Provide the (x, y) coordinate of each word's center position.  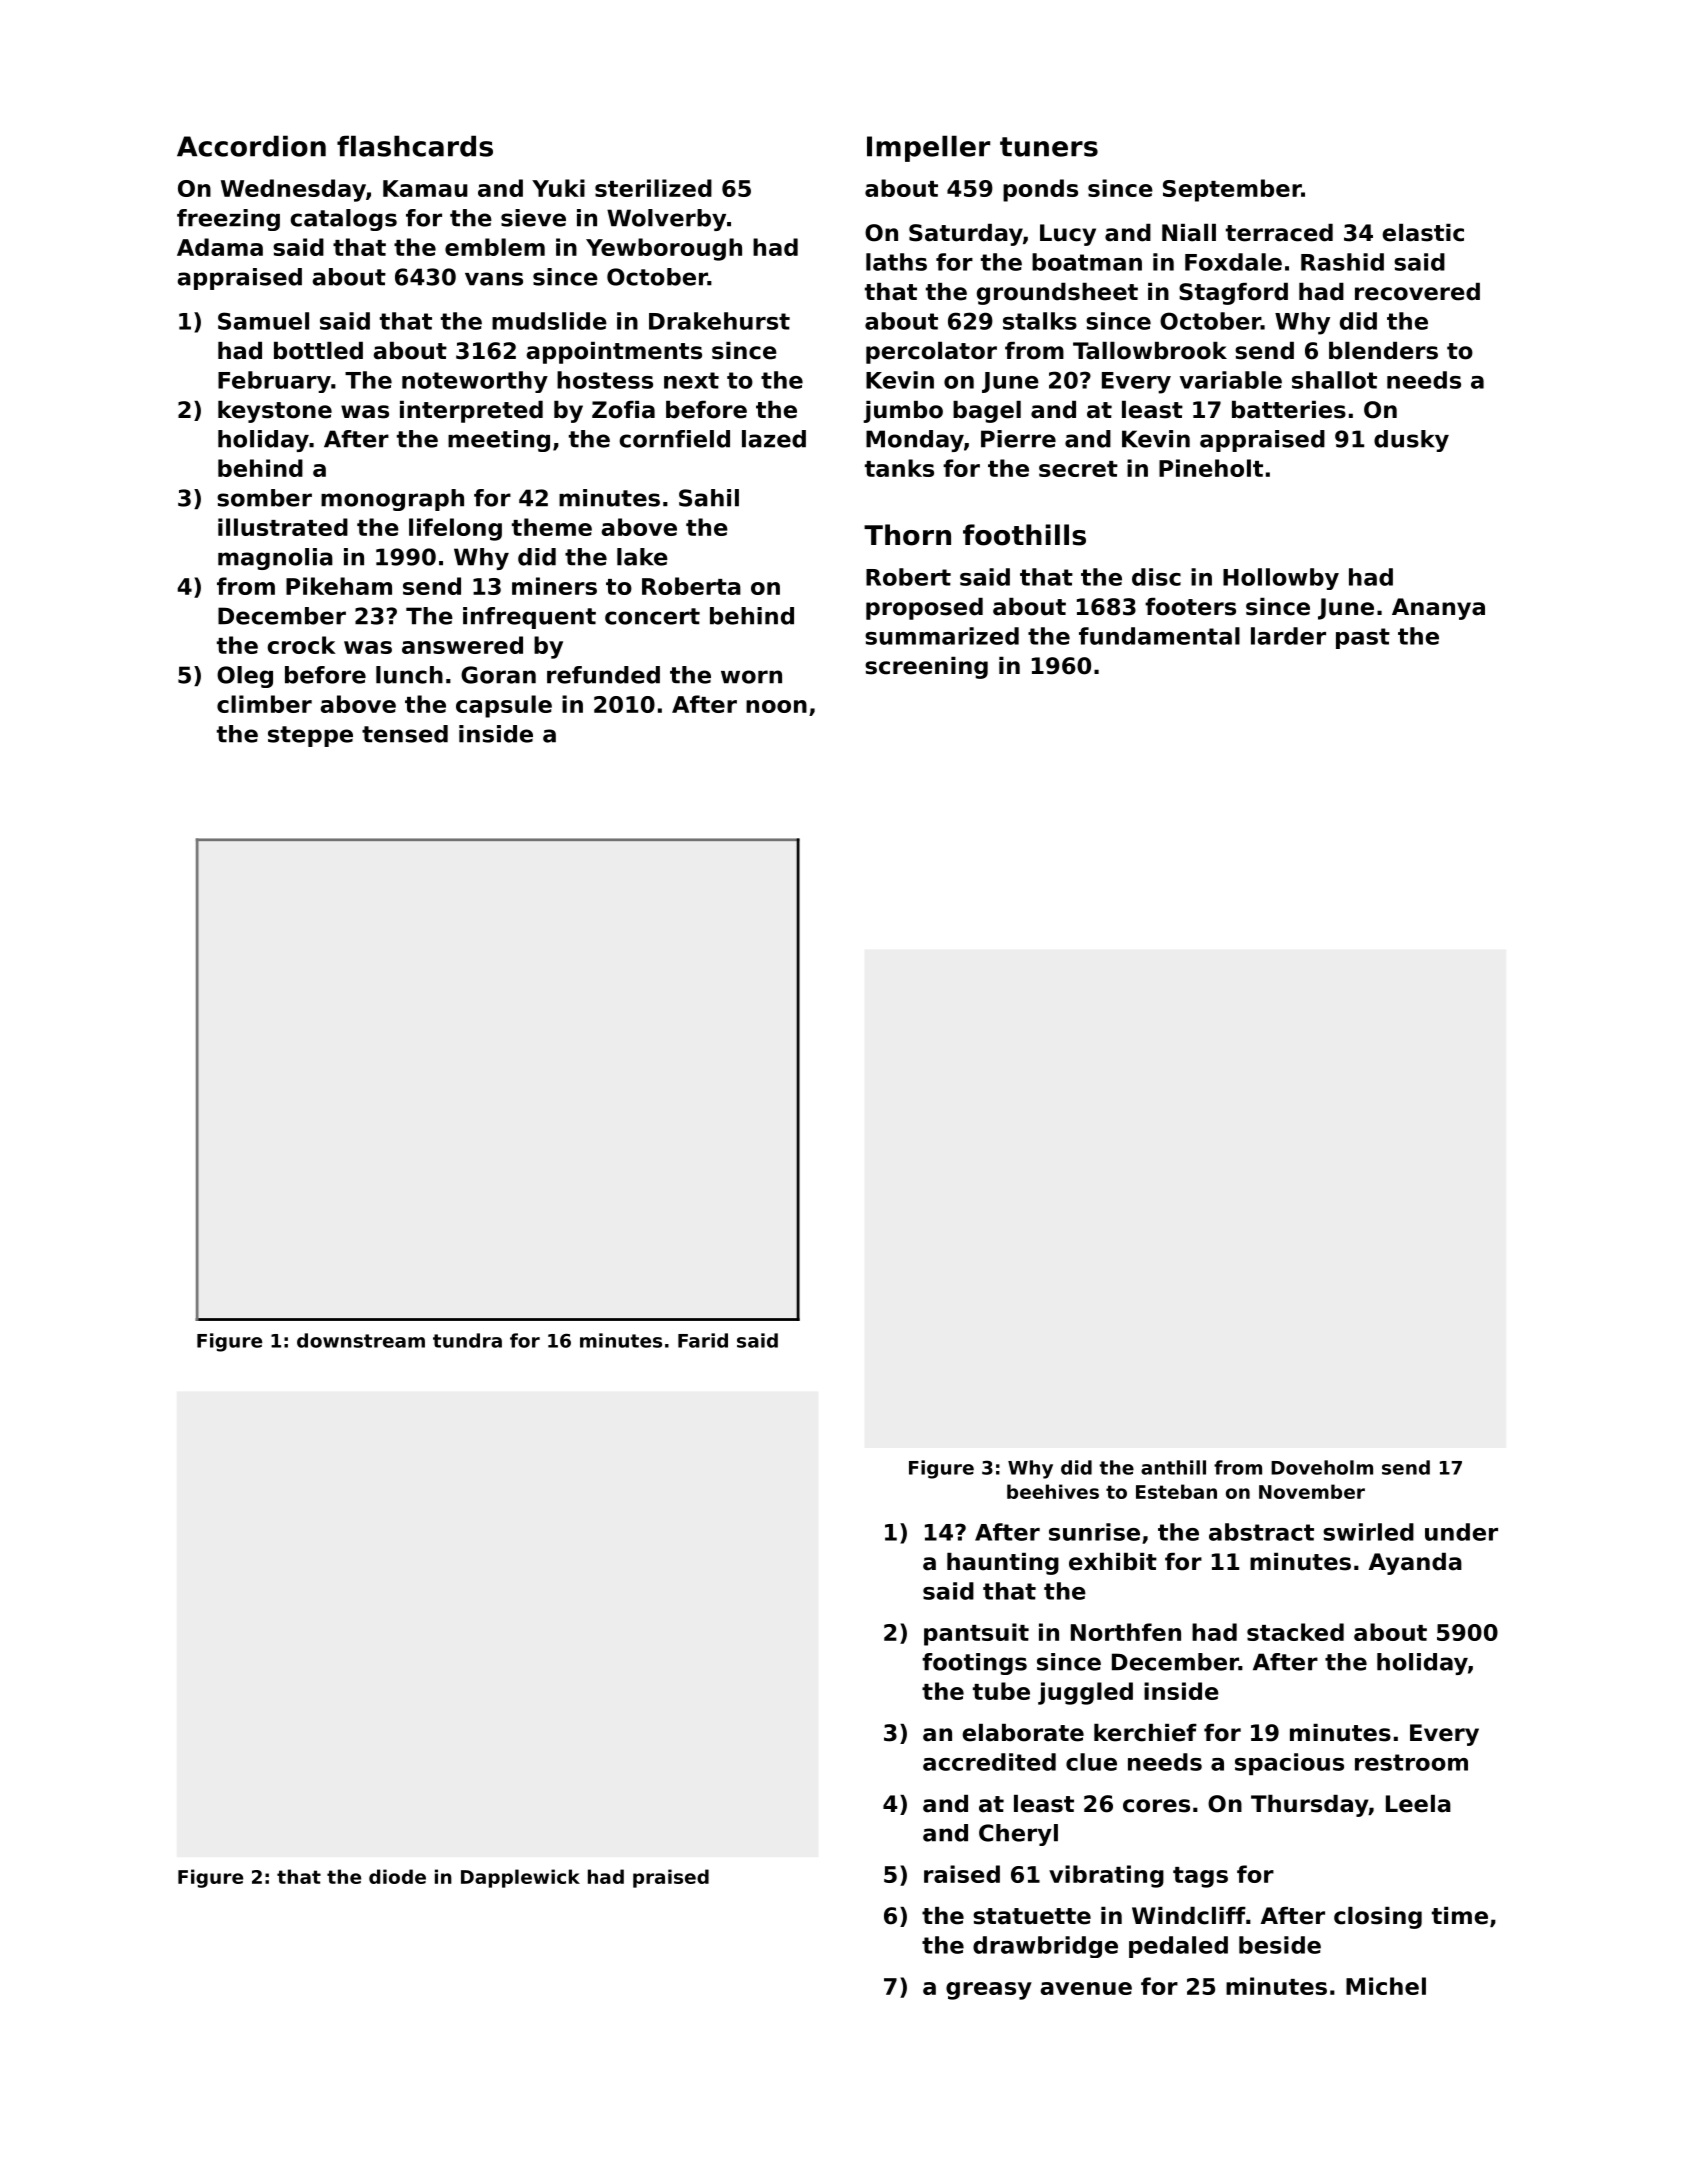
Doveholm (1322, 1467)
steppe (310, 736)
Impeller (928, 148)
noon (776, 706)
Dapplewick (520, 1878)
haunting (1003, 1564)
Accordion (251, 146)
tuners (1049, 147)
